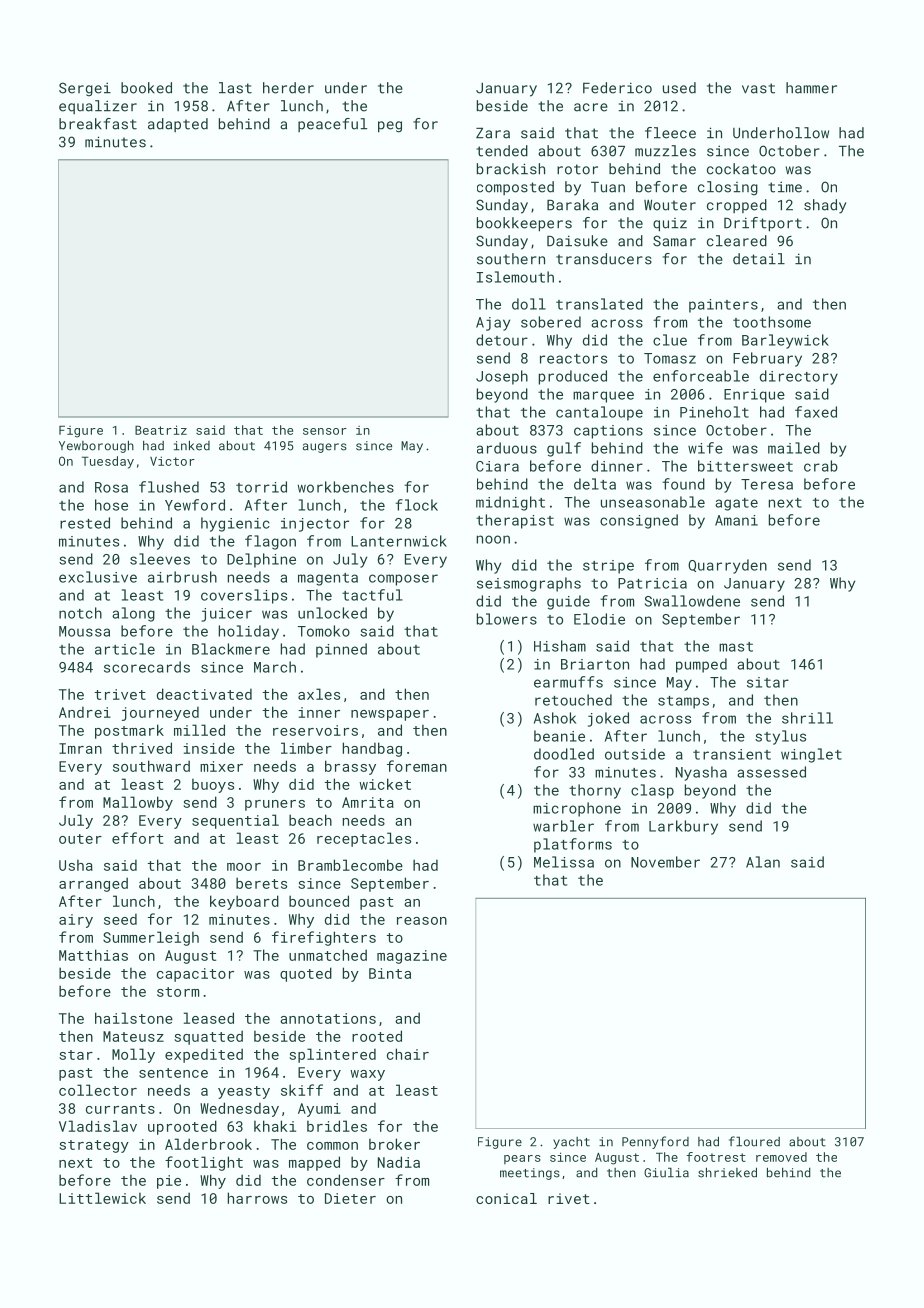  What do you see at coordinates (161, 430) in the screenshot?
I see `Beatriz` at bounding box center [161, 430].
